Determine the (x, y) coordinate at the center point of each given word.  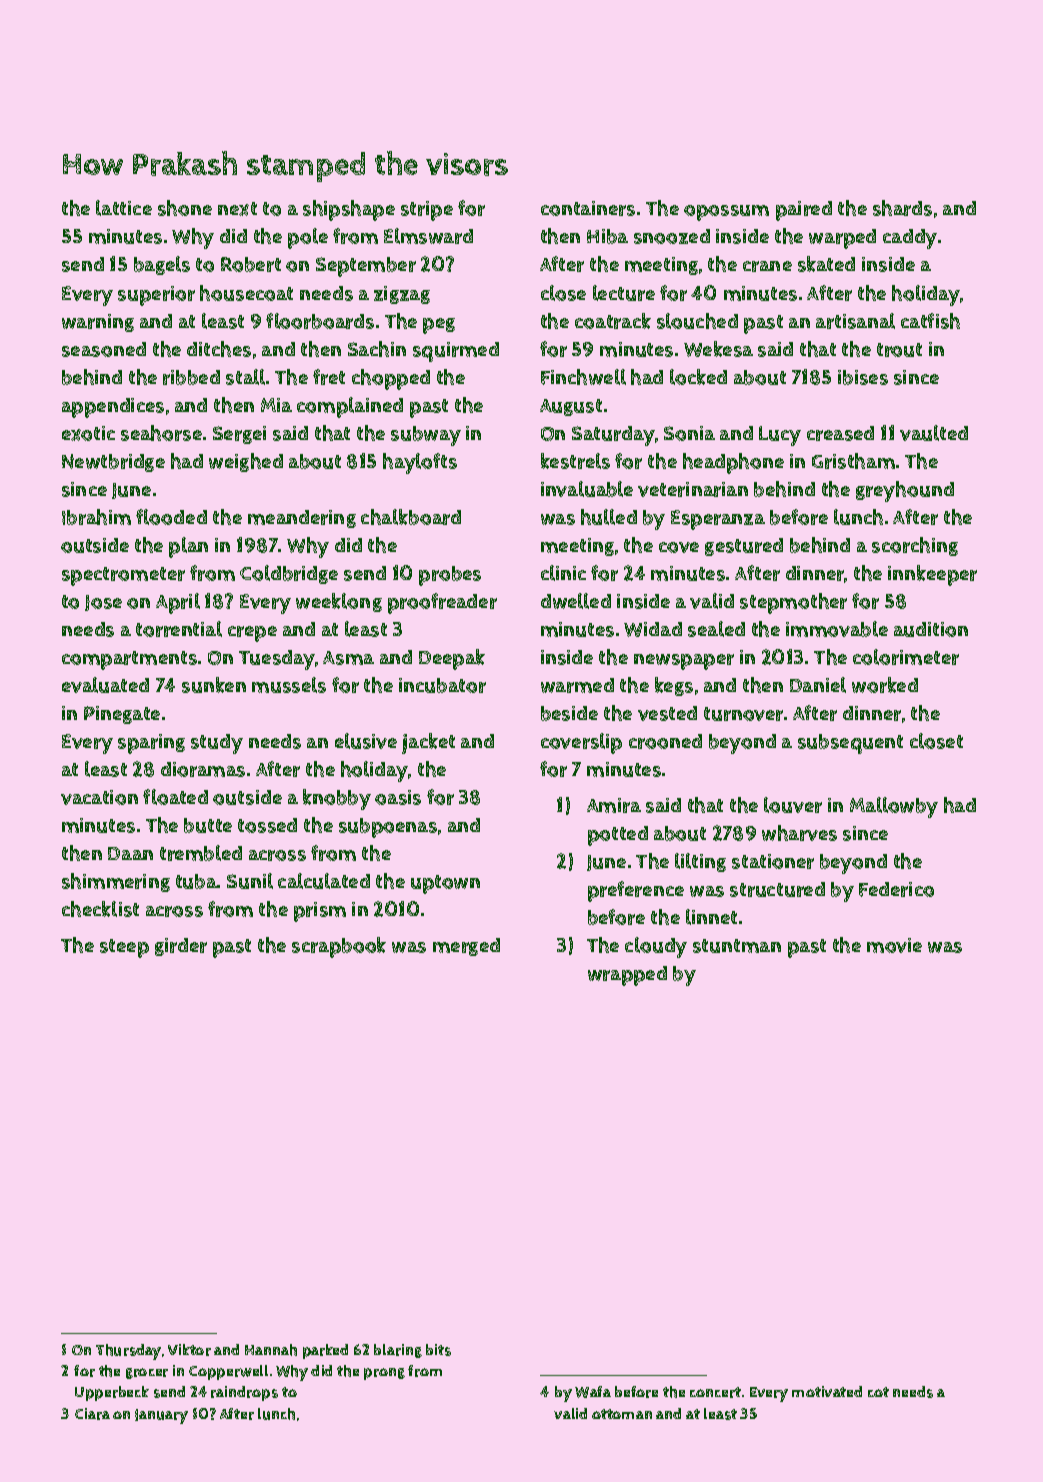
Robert (251, 264)
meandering (302, 519)
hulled (609, 517)
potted (618, 836)
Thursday (128, 1352)
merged (466, 947)
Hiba (607, 236)
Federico (896, 889)
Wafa (593, 1392)
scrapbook (339, 947)
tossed (267, 825)
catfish (930, 321)
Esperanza (718, 520)
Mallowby (894, 807)
